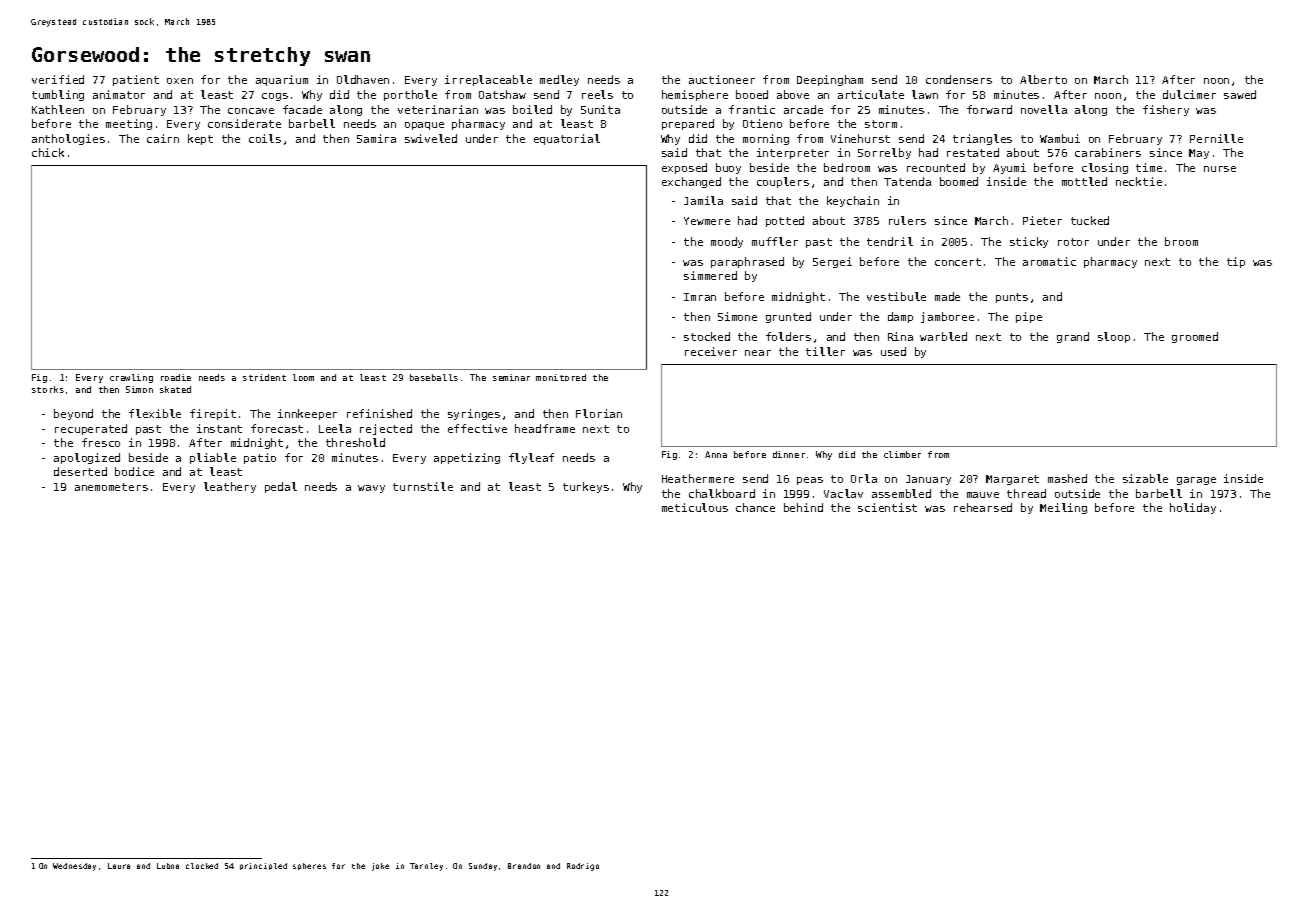  Describe the element at coordinates (700, 297) in the page. I see `Imran` at that location.
